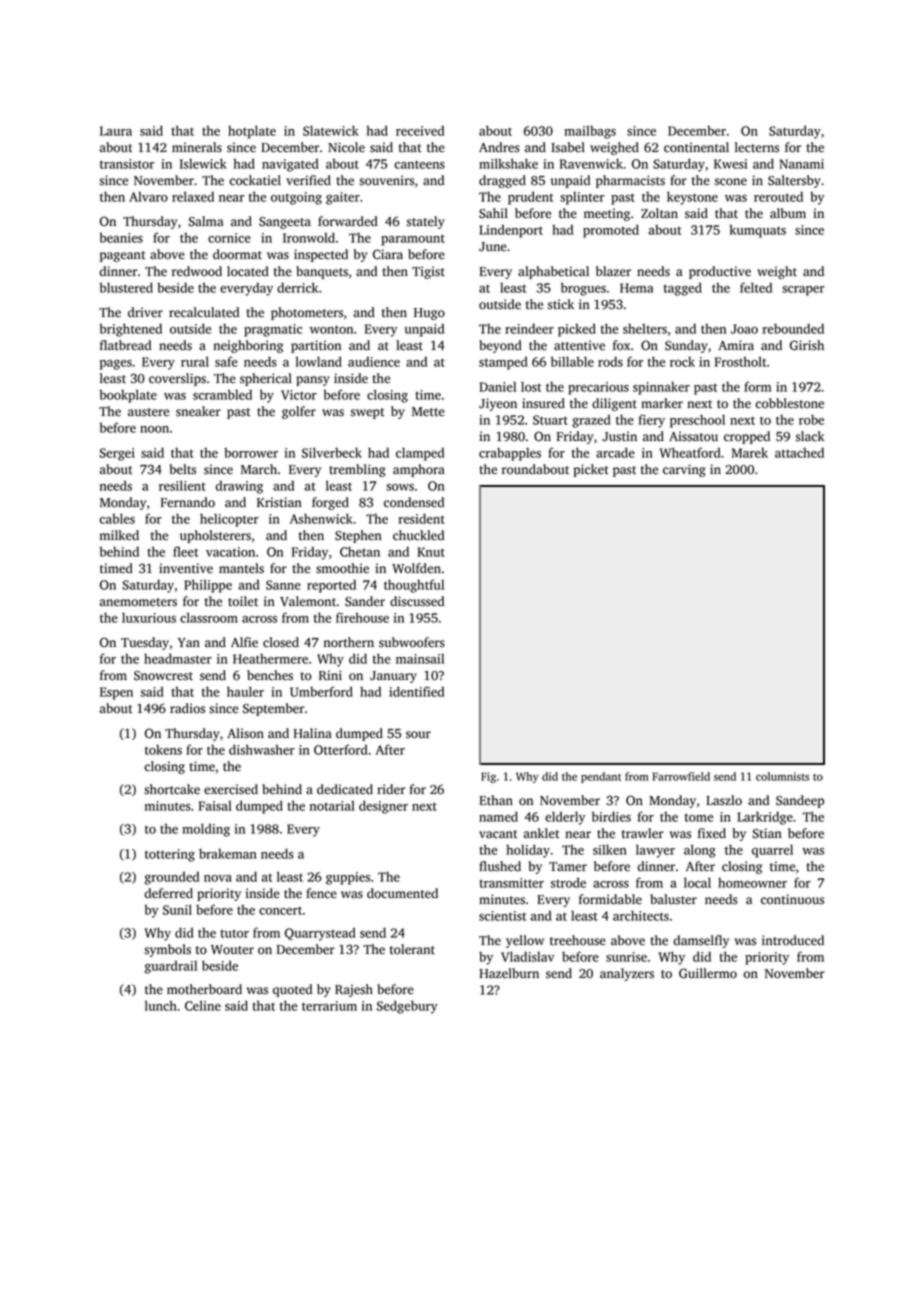 The height and width of the document is (1308, 924). I want to click on guardrail, so click(170, 967).
